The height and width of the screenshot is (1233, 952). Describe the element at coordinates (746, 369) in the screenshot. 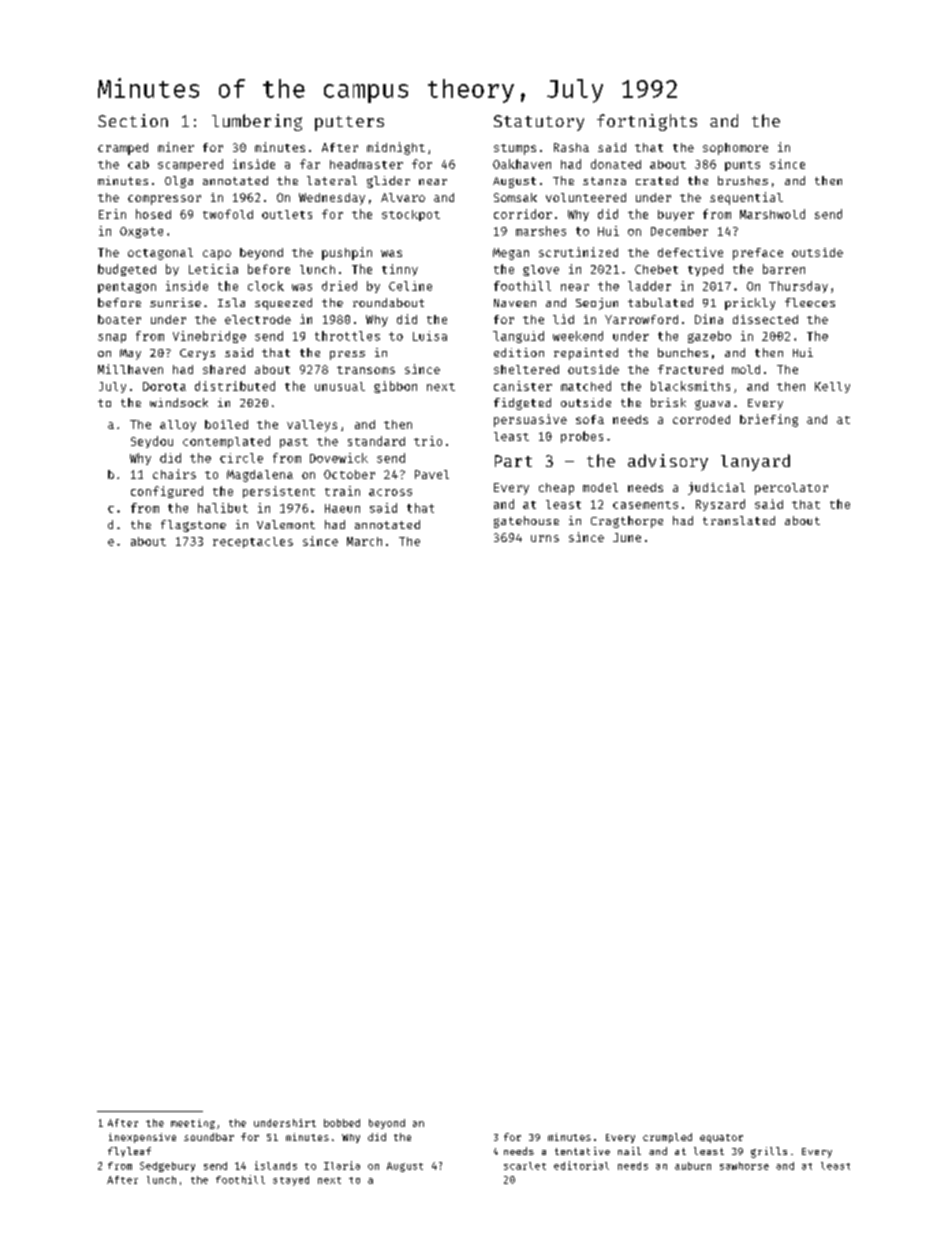

I see `mold` at that location.
